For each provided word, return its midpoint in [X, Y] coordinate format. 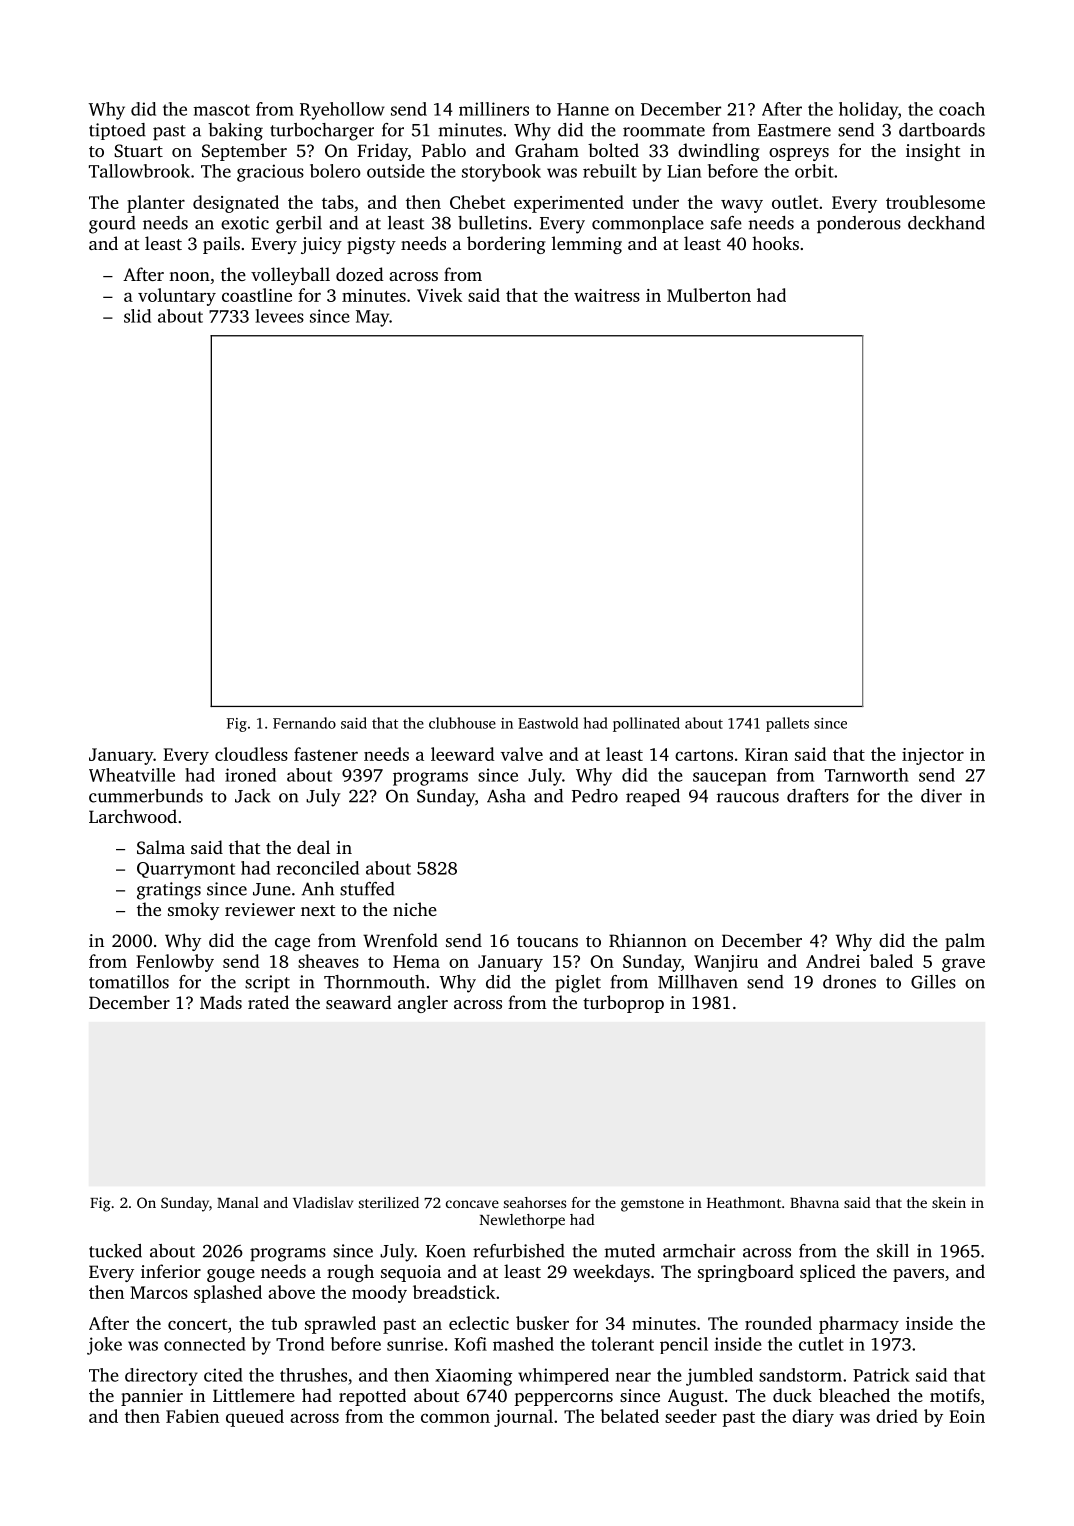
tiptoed [117, 131]
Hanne [583, 109]
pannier [152, 1397]
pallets [787, 724]
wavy [742, 206]
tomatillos [129, 982]
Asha [506, 796]
